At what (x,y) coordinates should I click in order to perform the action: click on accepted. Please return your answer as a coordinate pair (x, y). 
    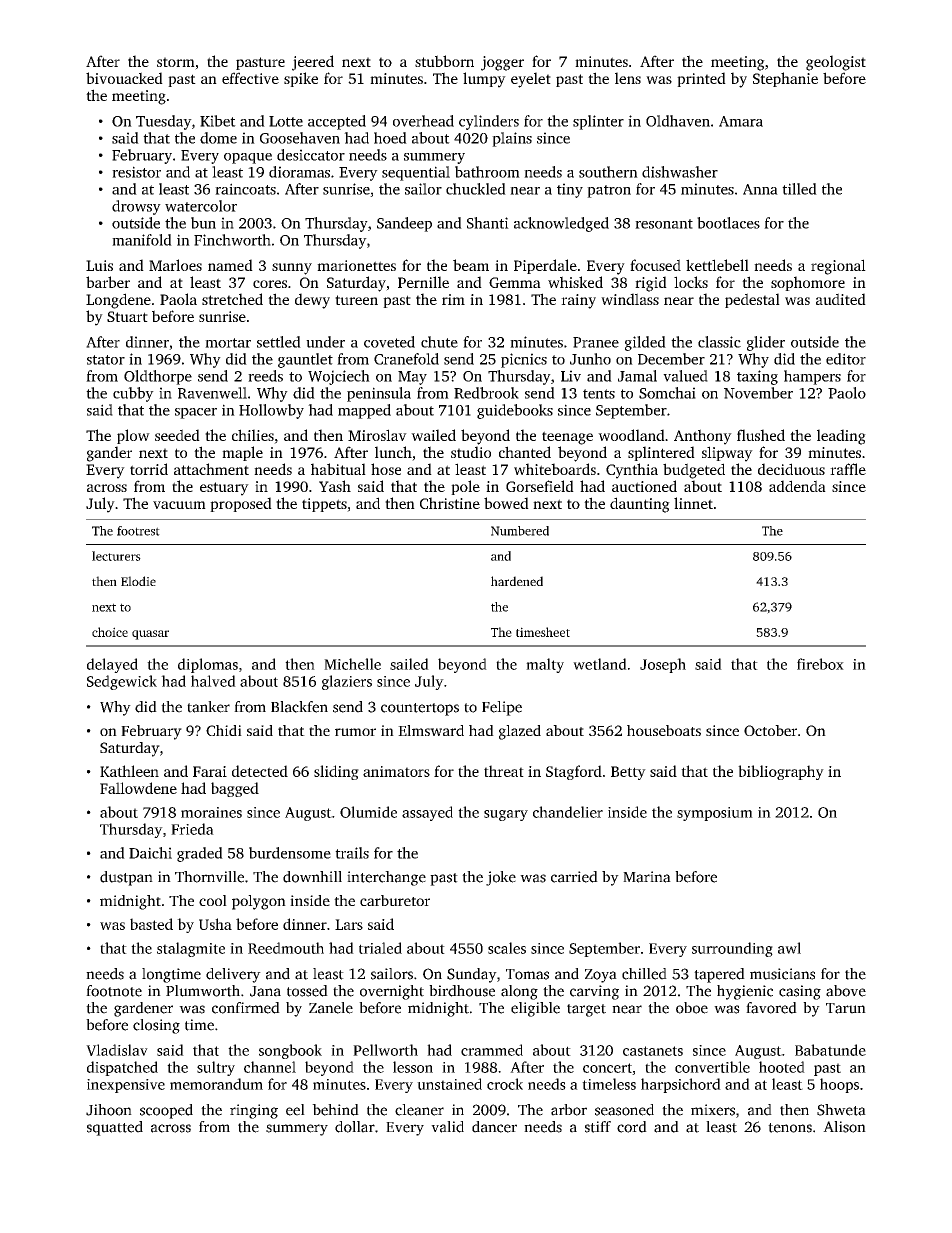
    Looking at the image, I should click on (337, 122).
